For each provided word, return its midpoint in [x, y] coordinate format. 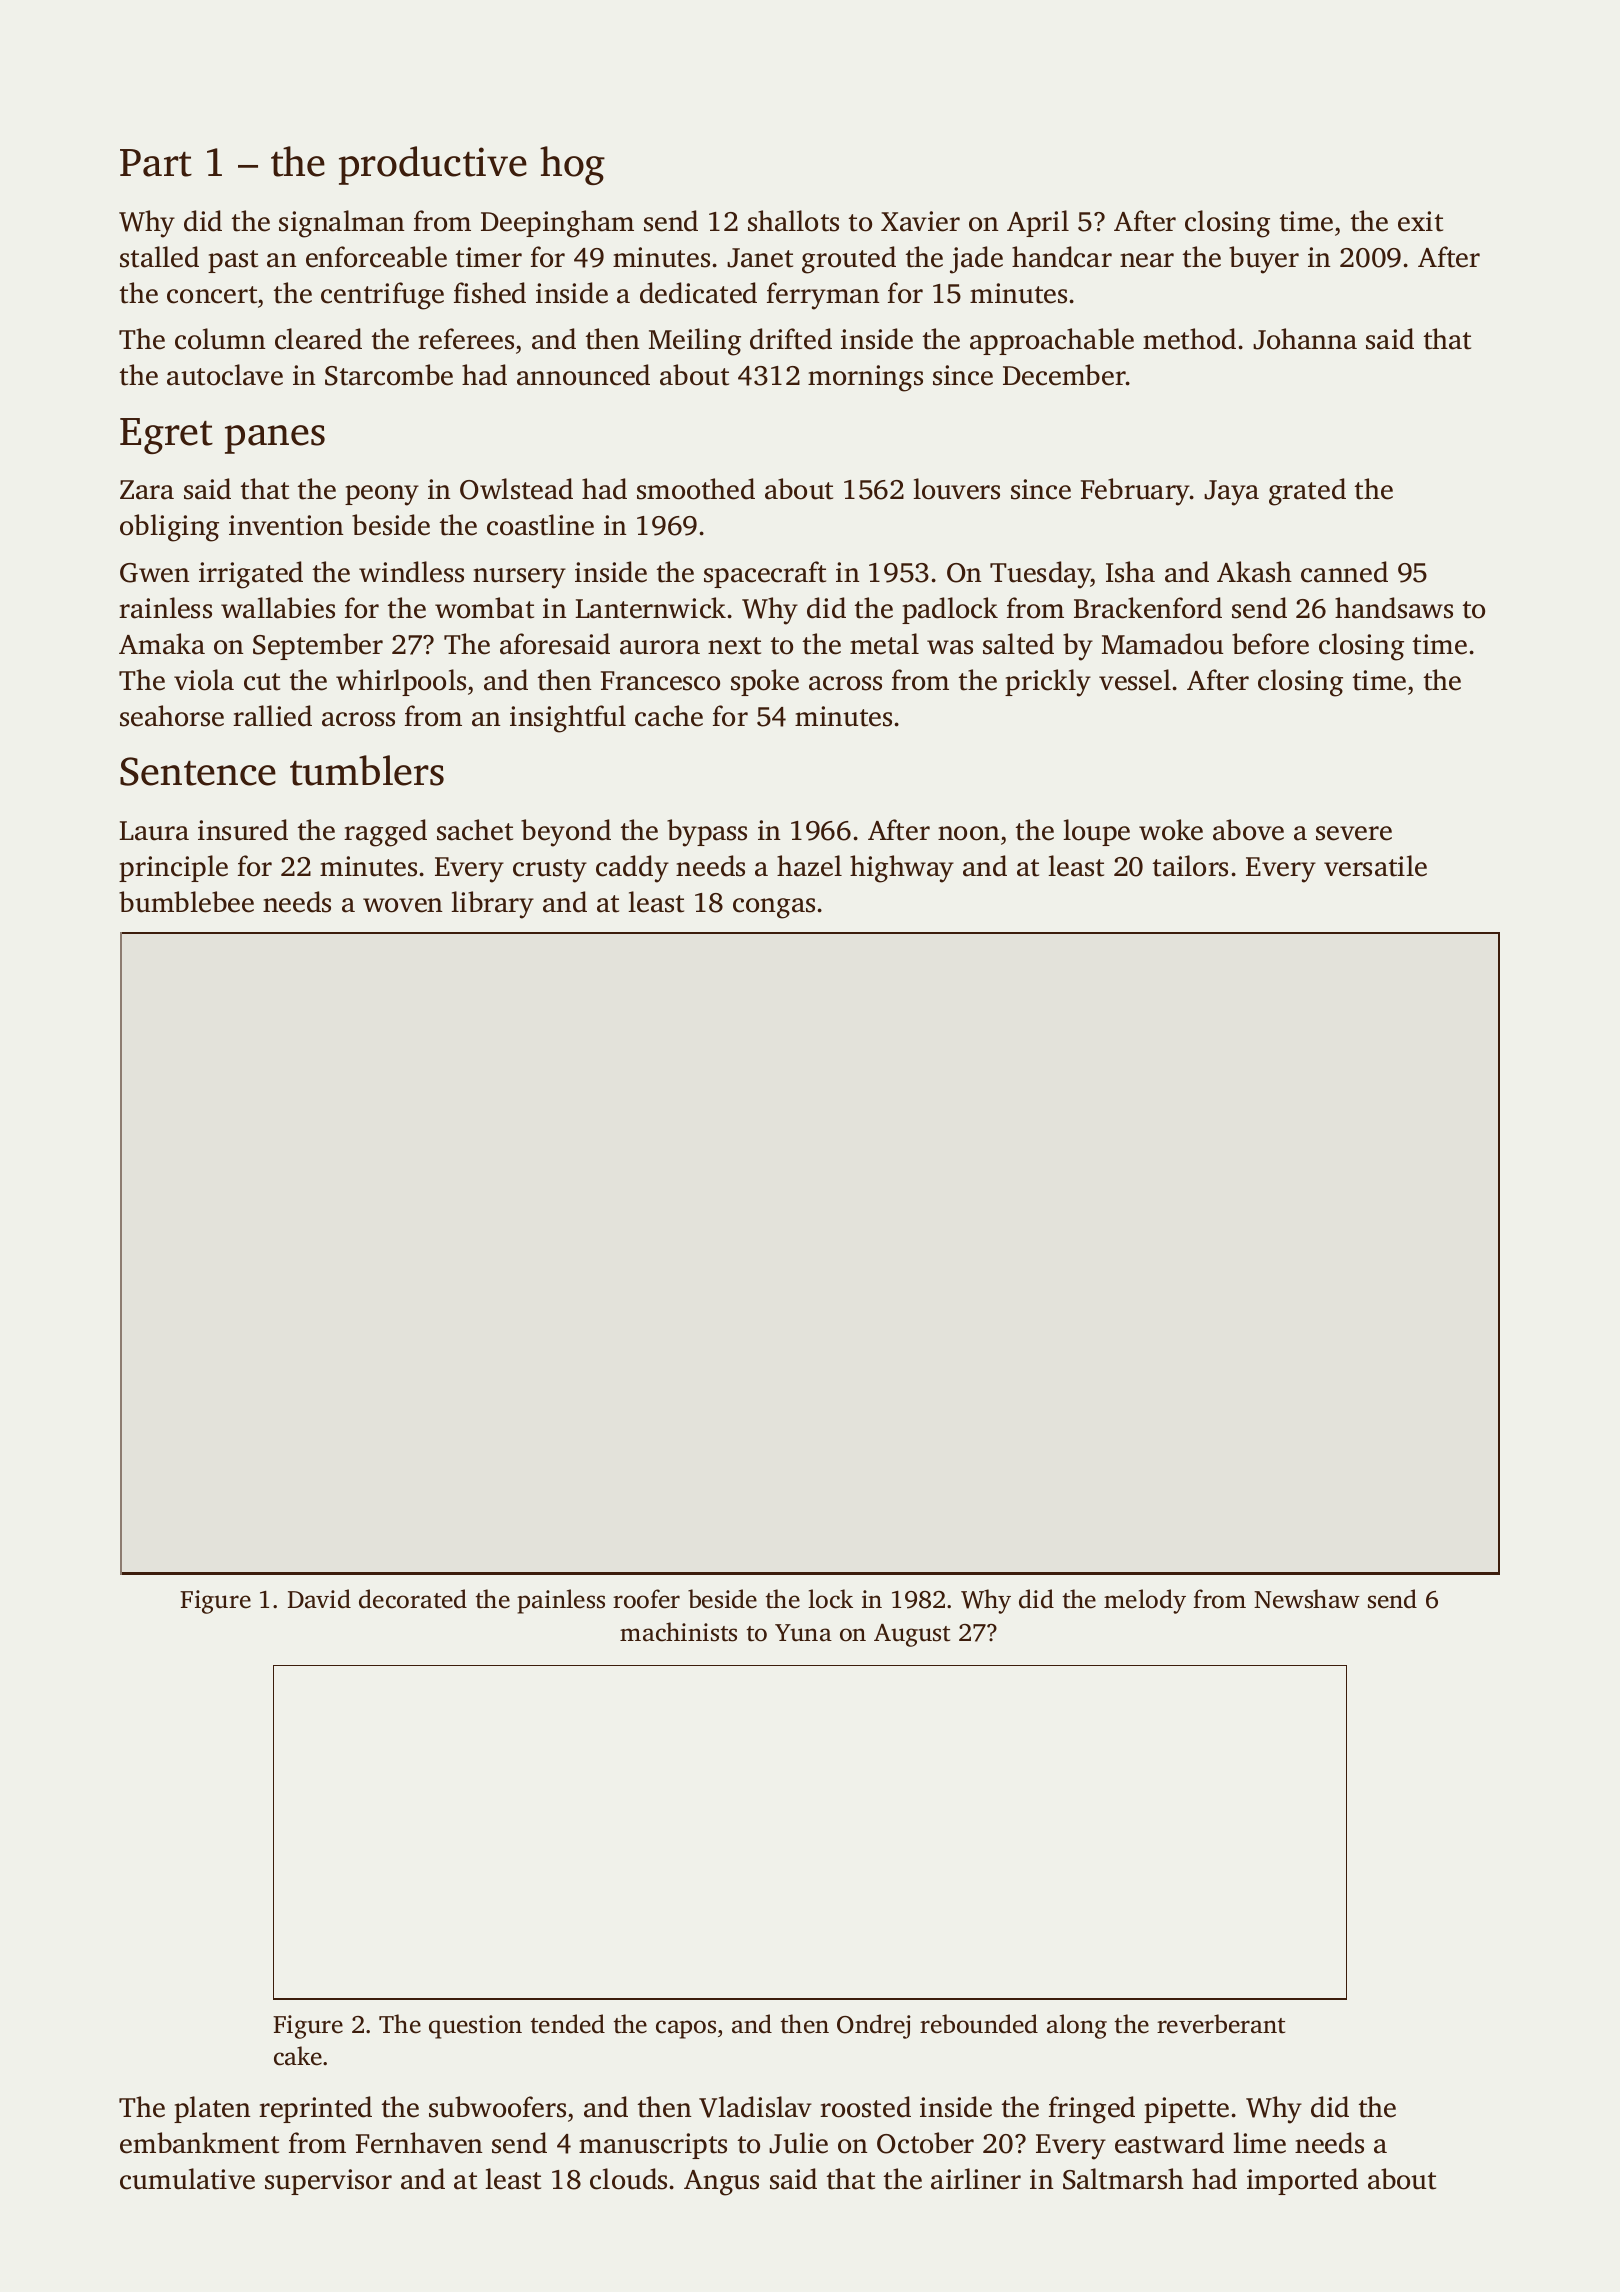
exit [1420, 221]
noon [969, 833]
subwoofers [497, 2107]
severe [1354, 833]
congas [774, 908]
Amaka [162, 644]
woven [403, 905]
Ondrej [874, 2026]
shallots [793, 221]
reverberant [1221, 2024]
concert [212, 295]
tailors [1190, 866]
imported [1302, 2181]
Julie [798, 2143]
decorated [413, 1599]
